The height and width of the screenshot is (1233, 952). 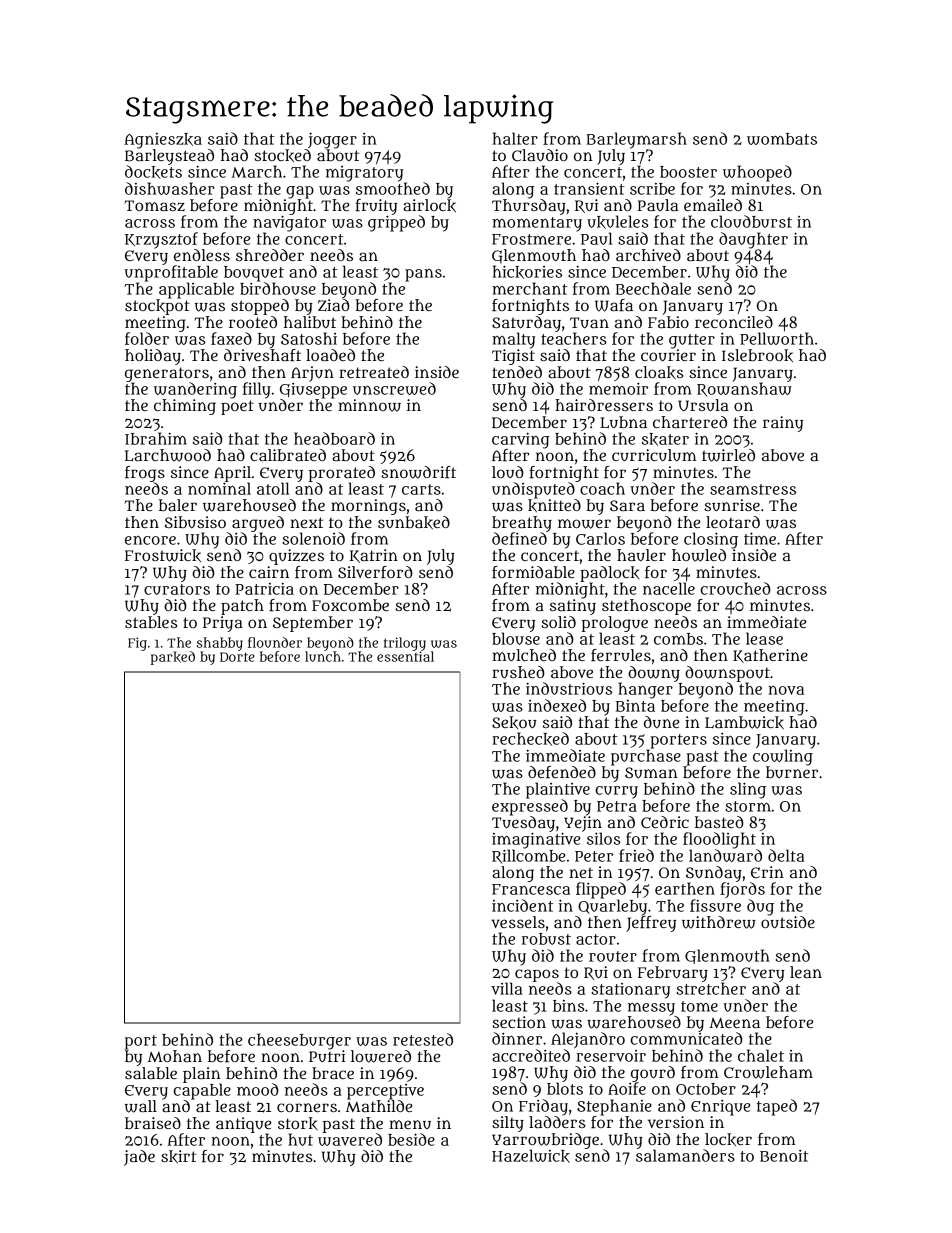 What do you see at coordinates (531, 1156) in the screenshot?
I see `Hazelwick` at bounding box center [531, 1156].
